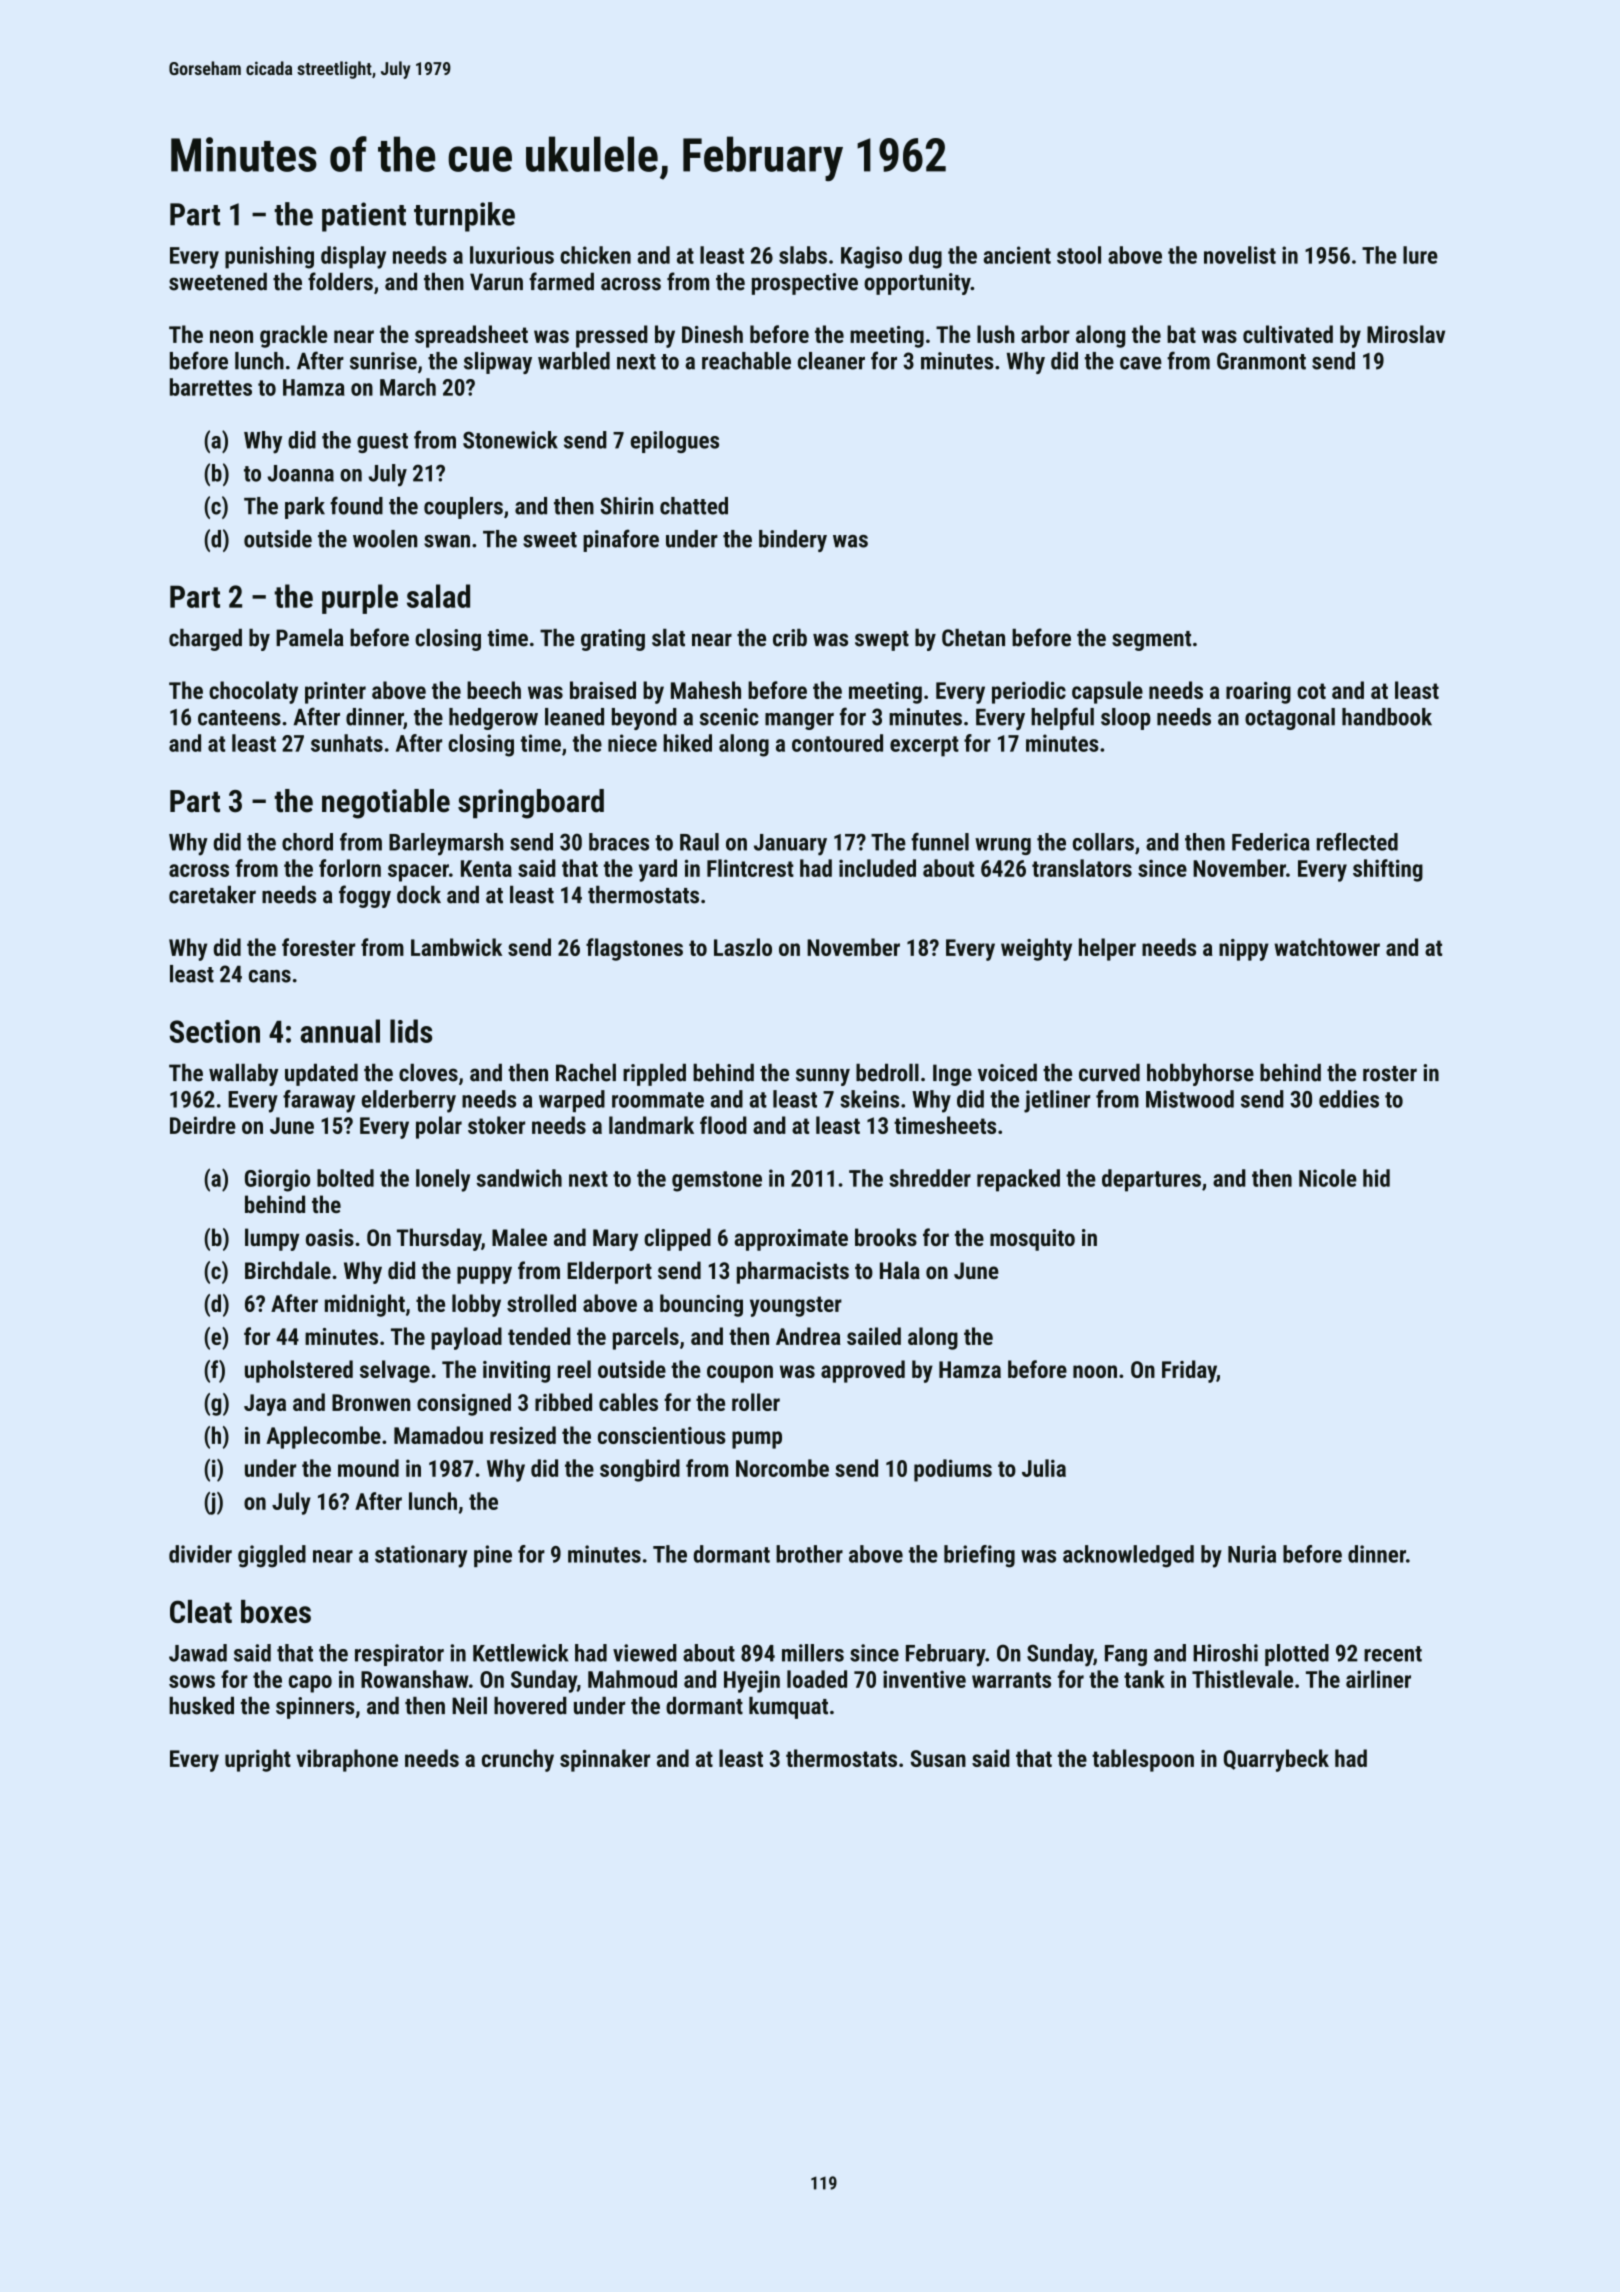  What do you see at coordinates (395, 1371) in the screenshot?
I see `selvage` at bounding box center [395, 1371].
